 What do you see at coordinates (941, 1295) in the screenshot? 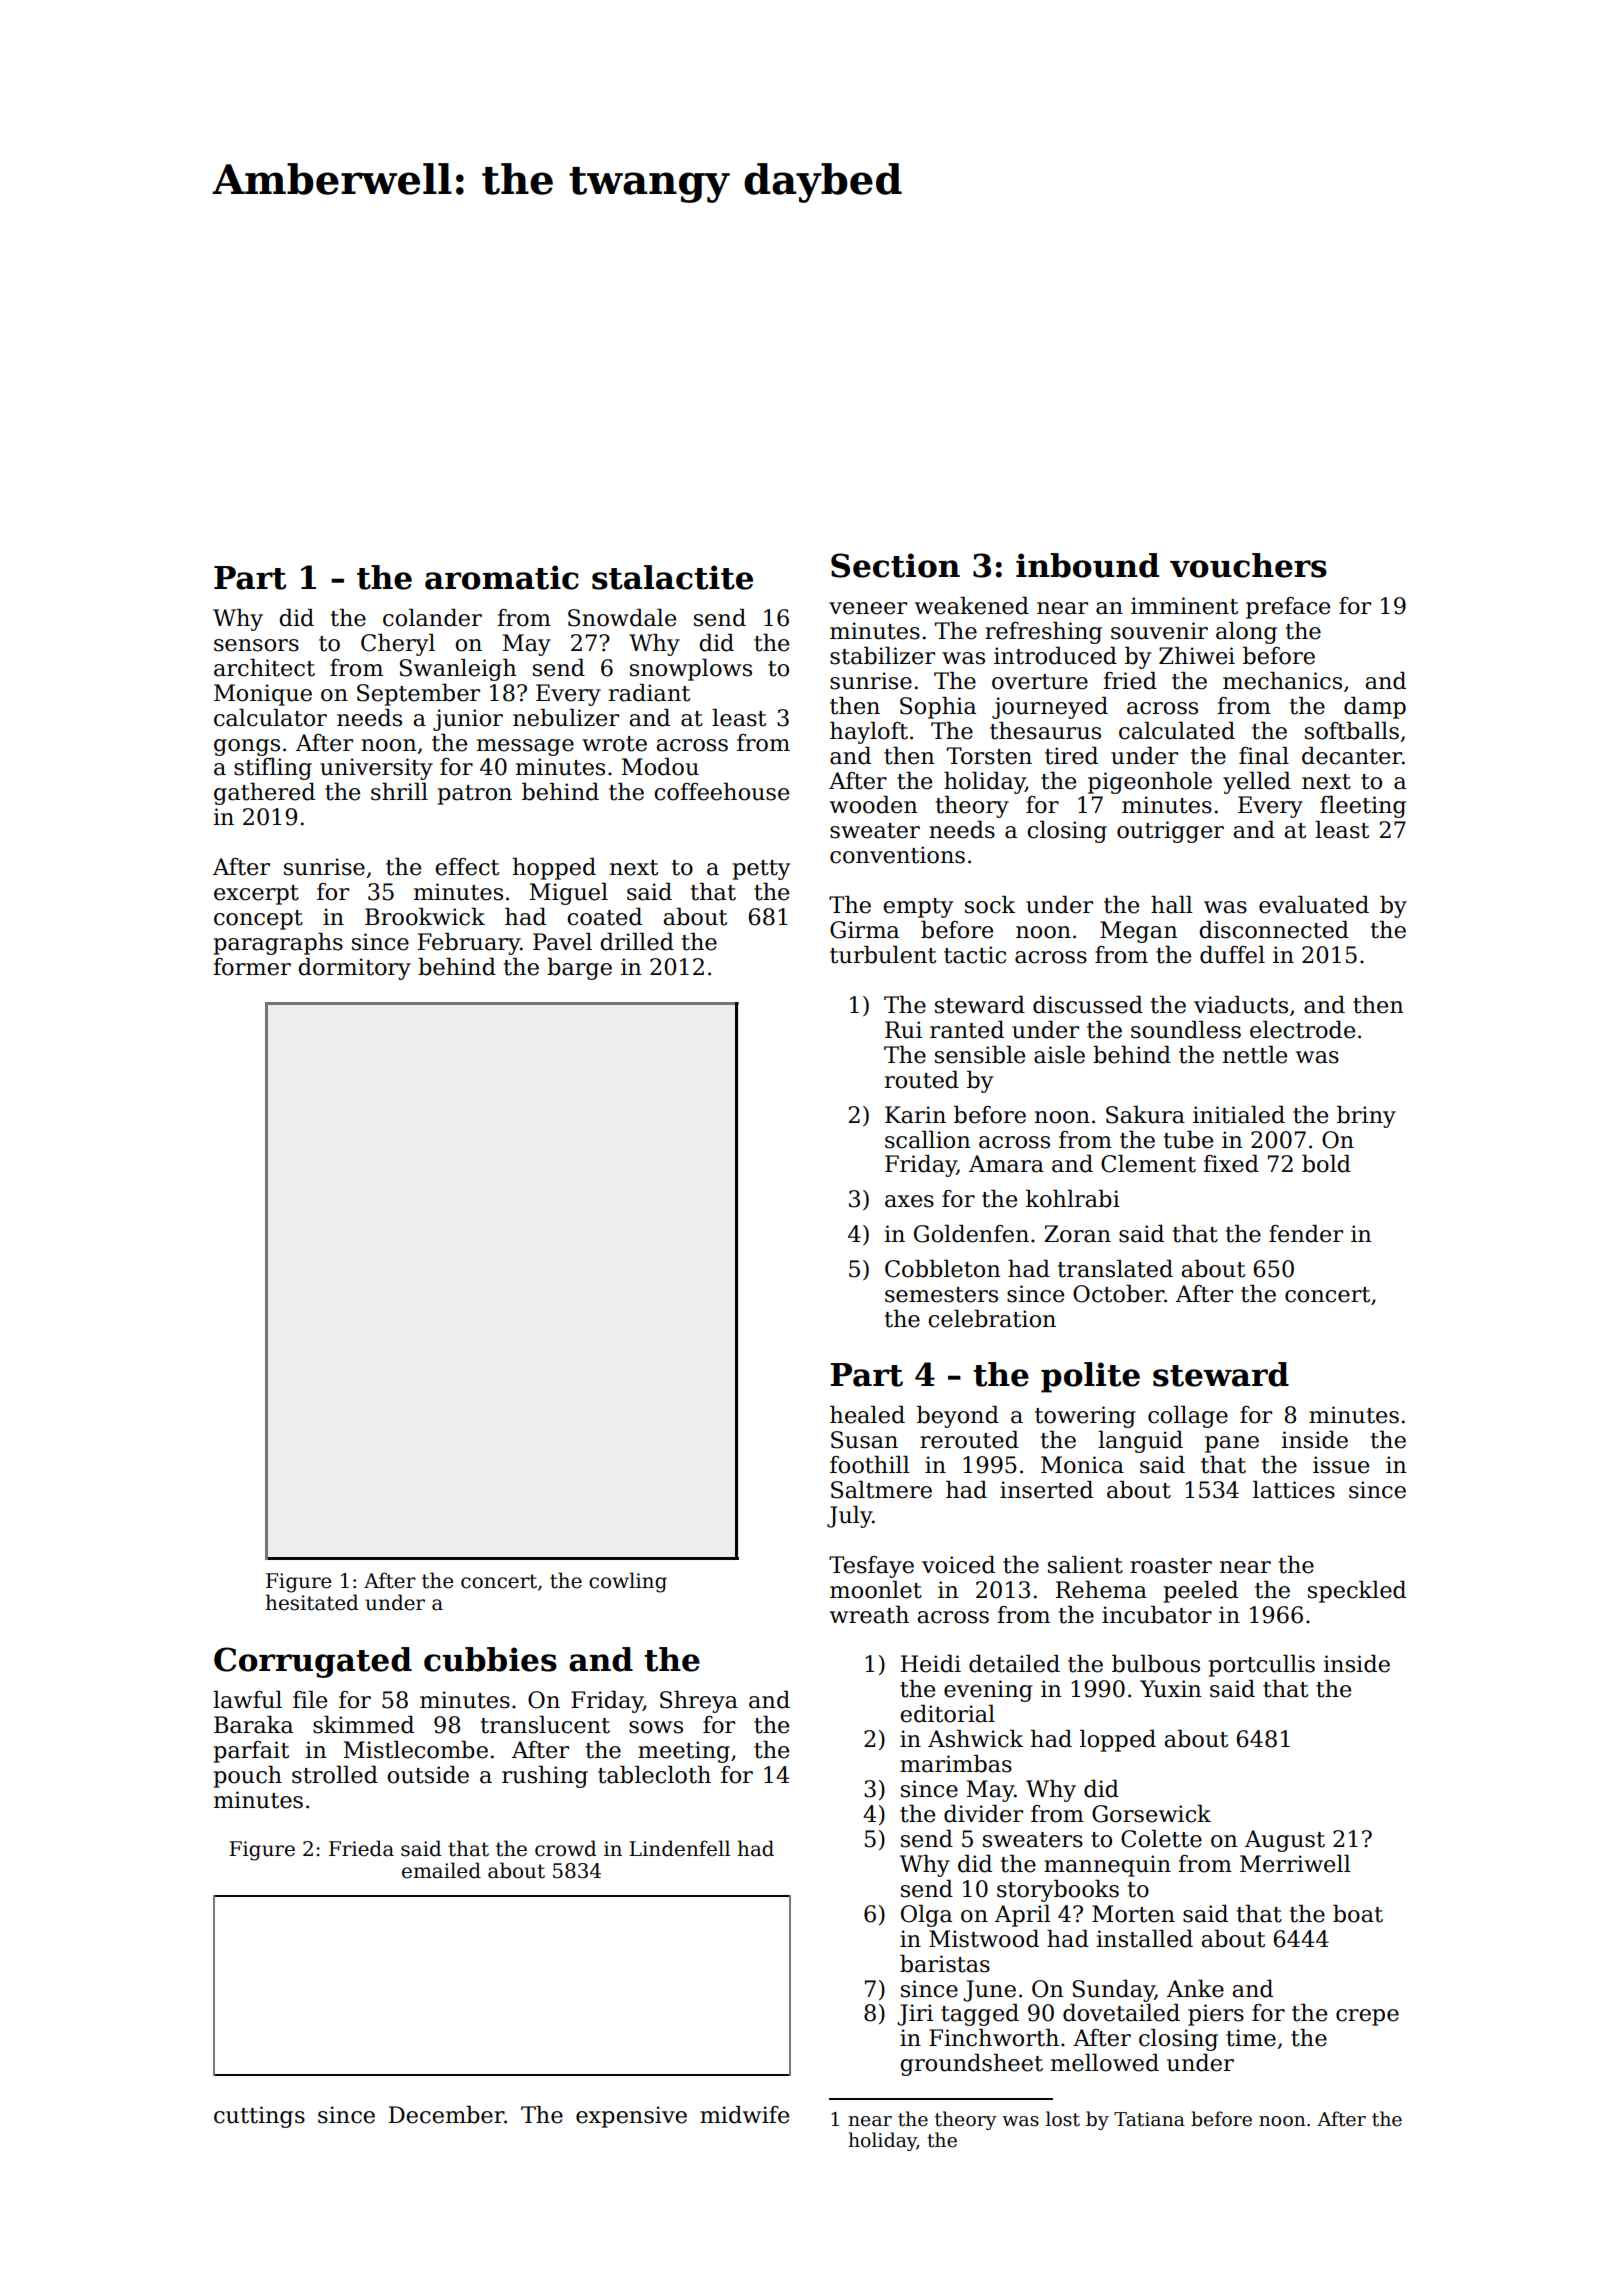
I see `semesters` at bounding box center [941, 1295].
